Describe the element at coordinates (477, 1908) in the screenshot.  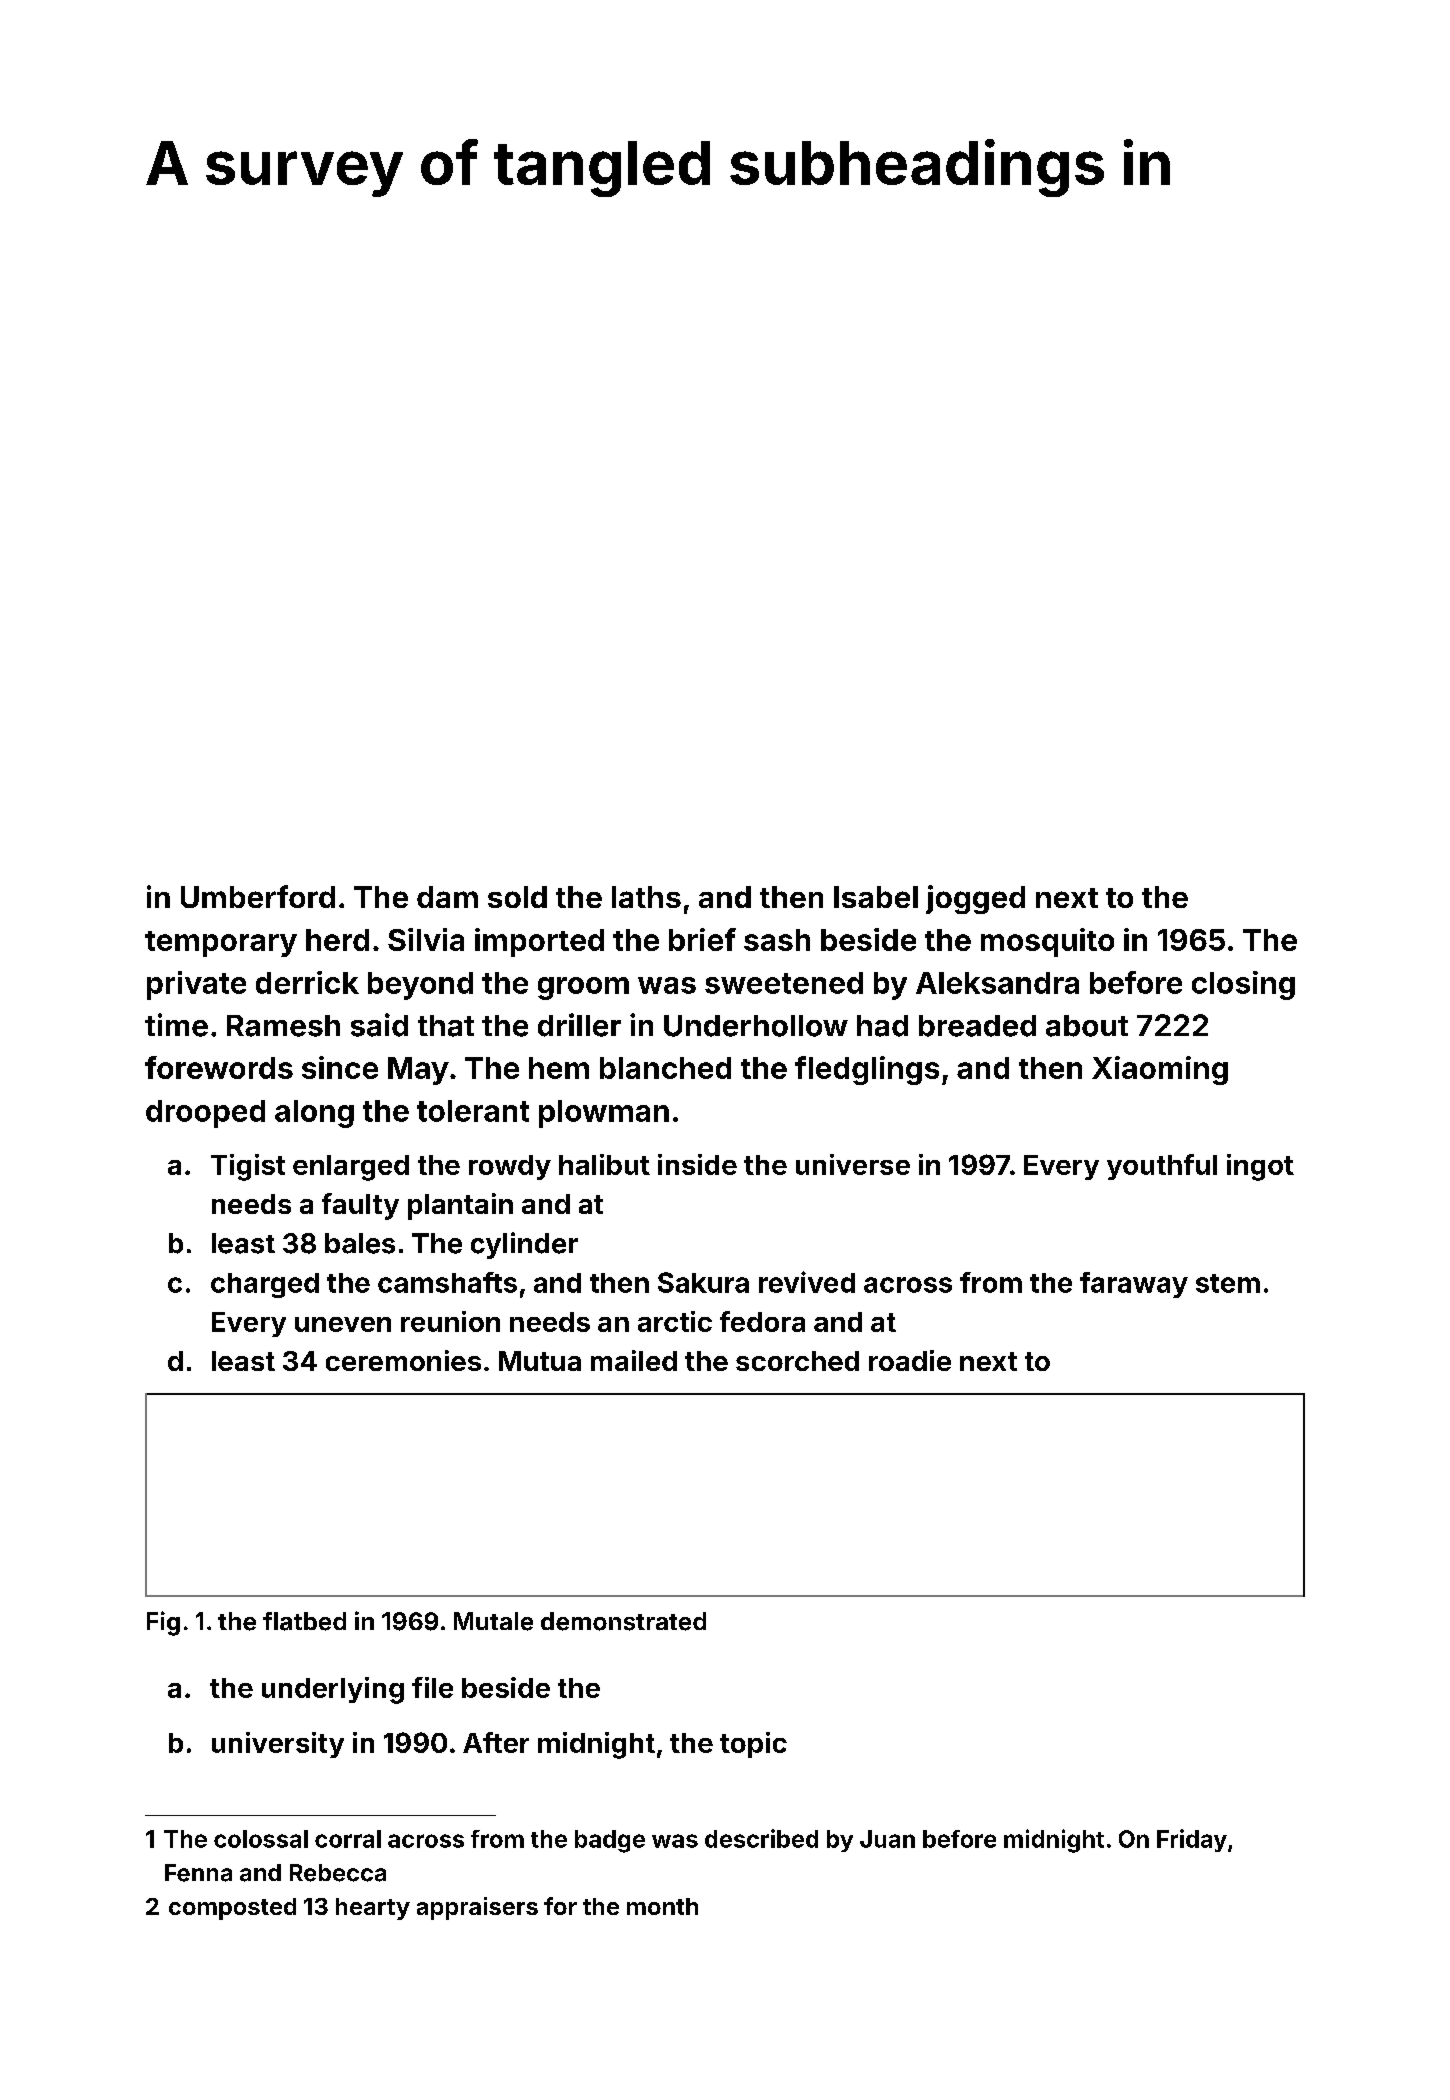
I see `appraisers` at that location.
